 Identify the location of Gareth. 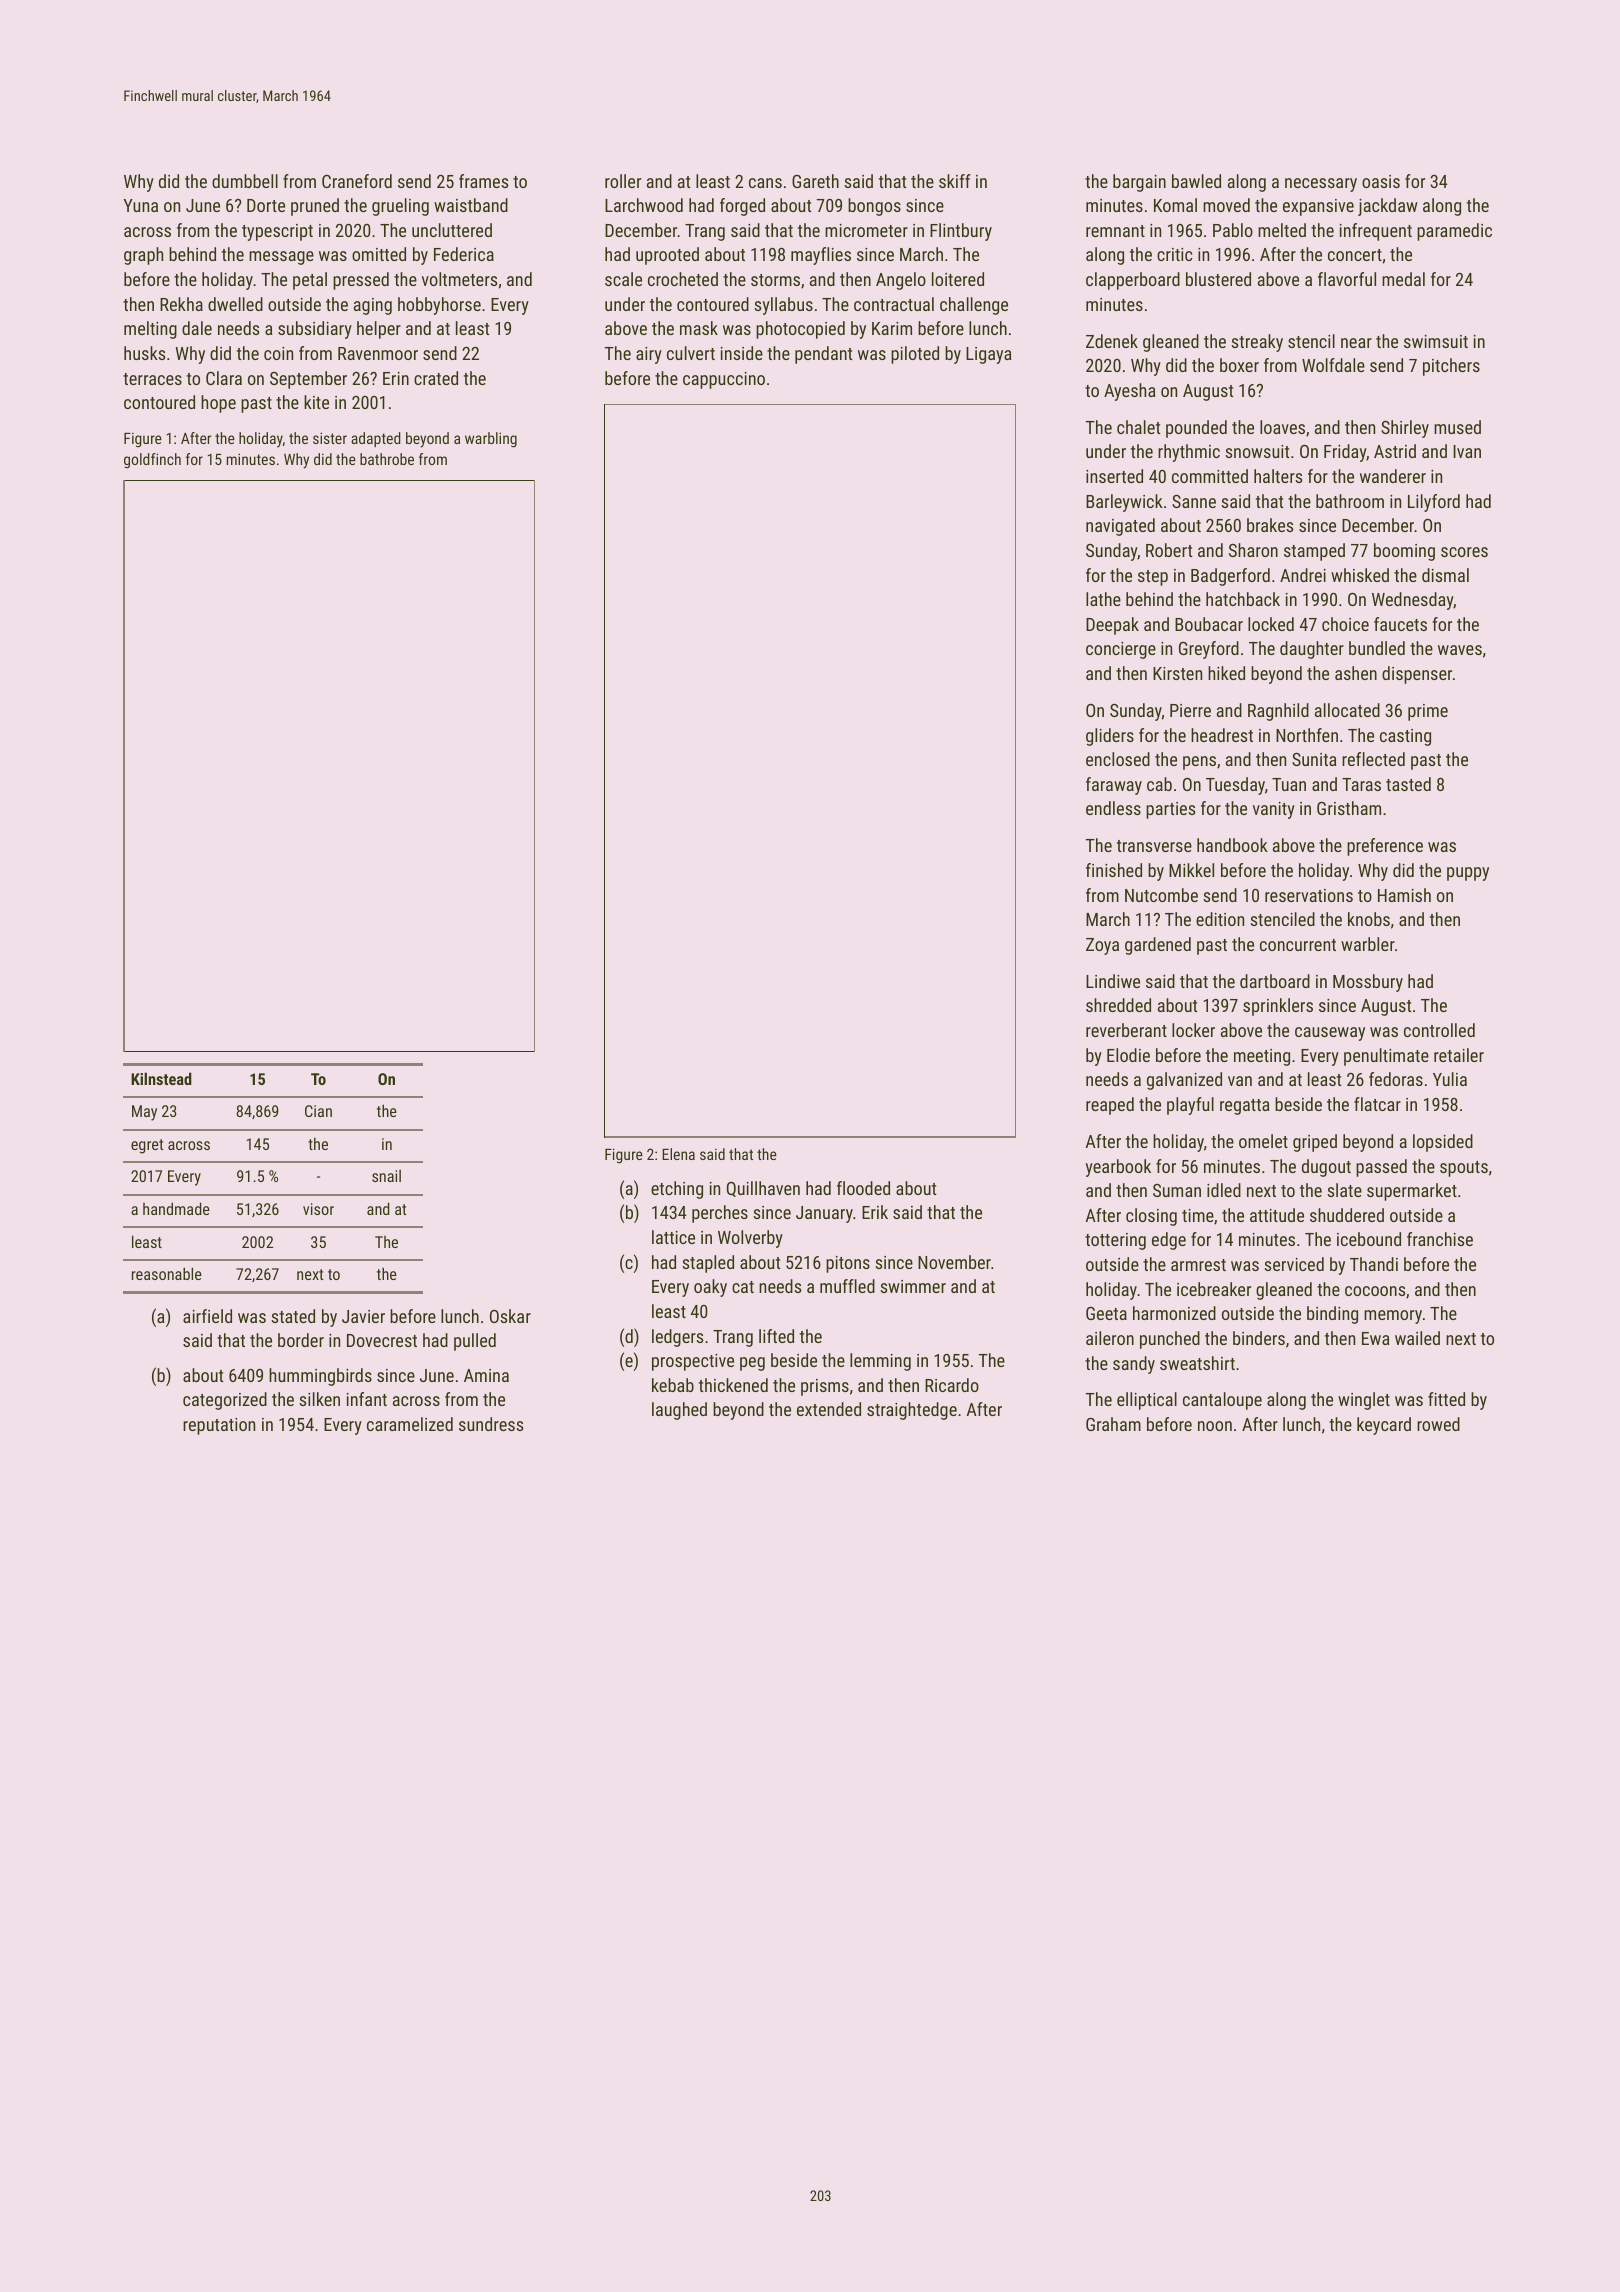
(815, 181).
